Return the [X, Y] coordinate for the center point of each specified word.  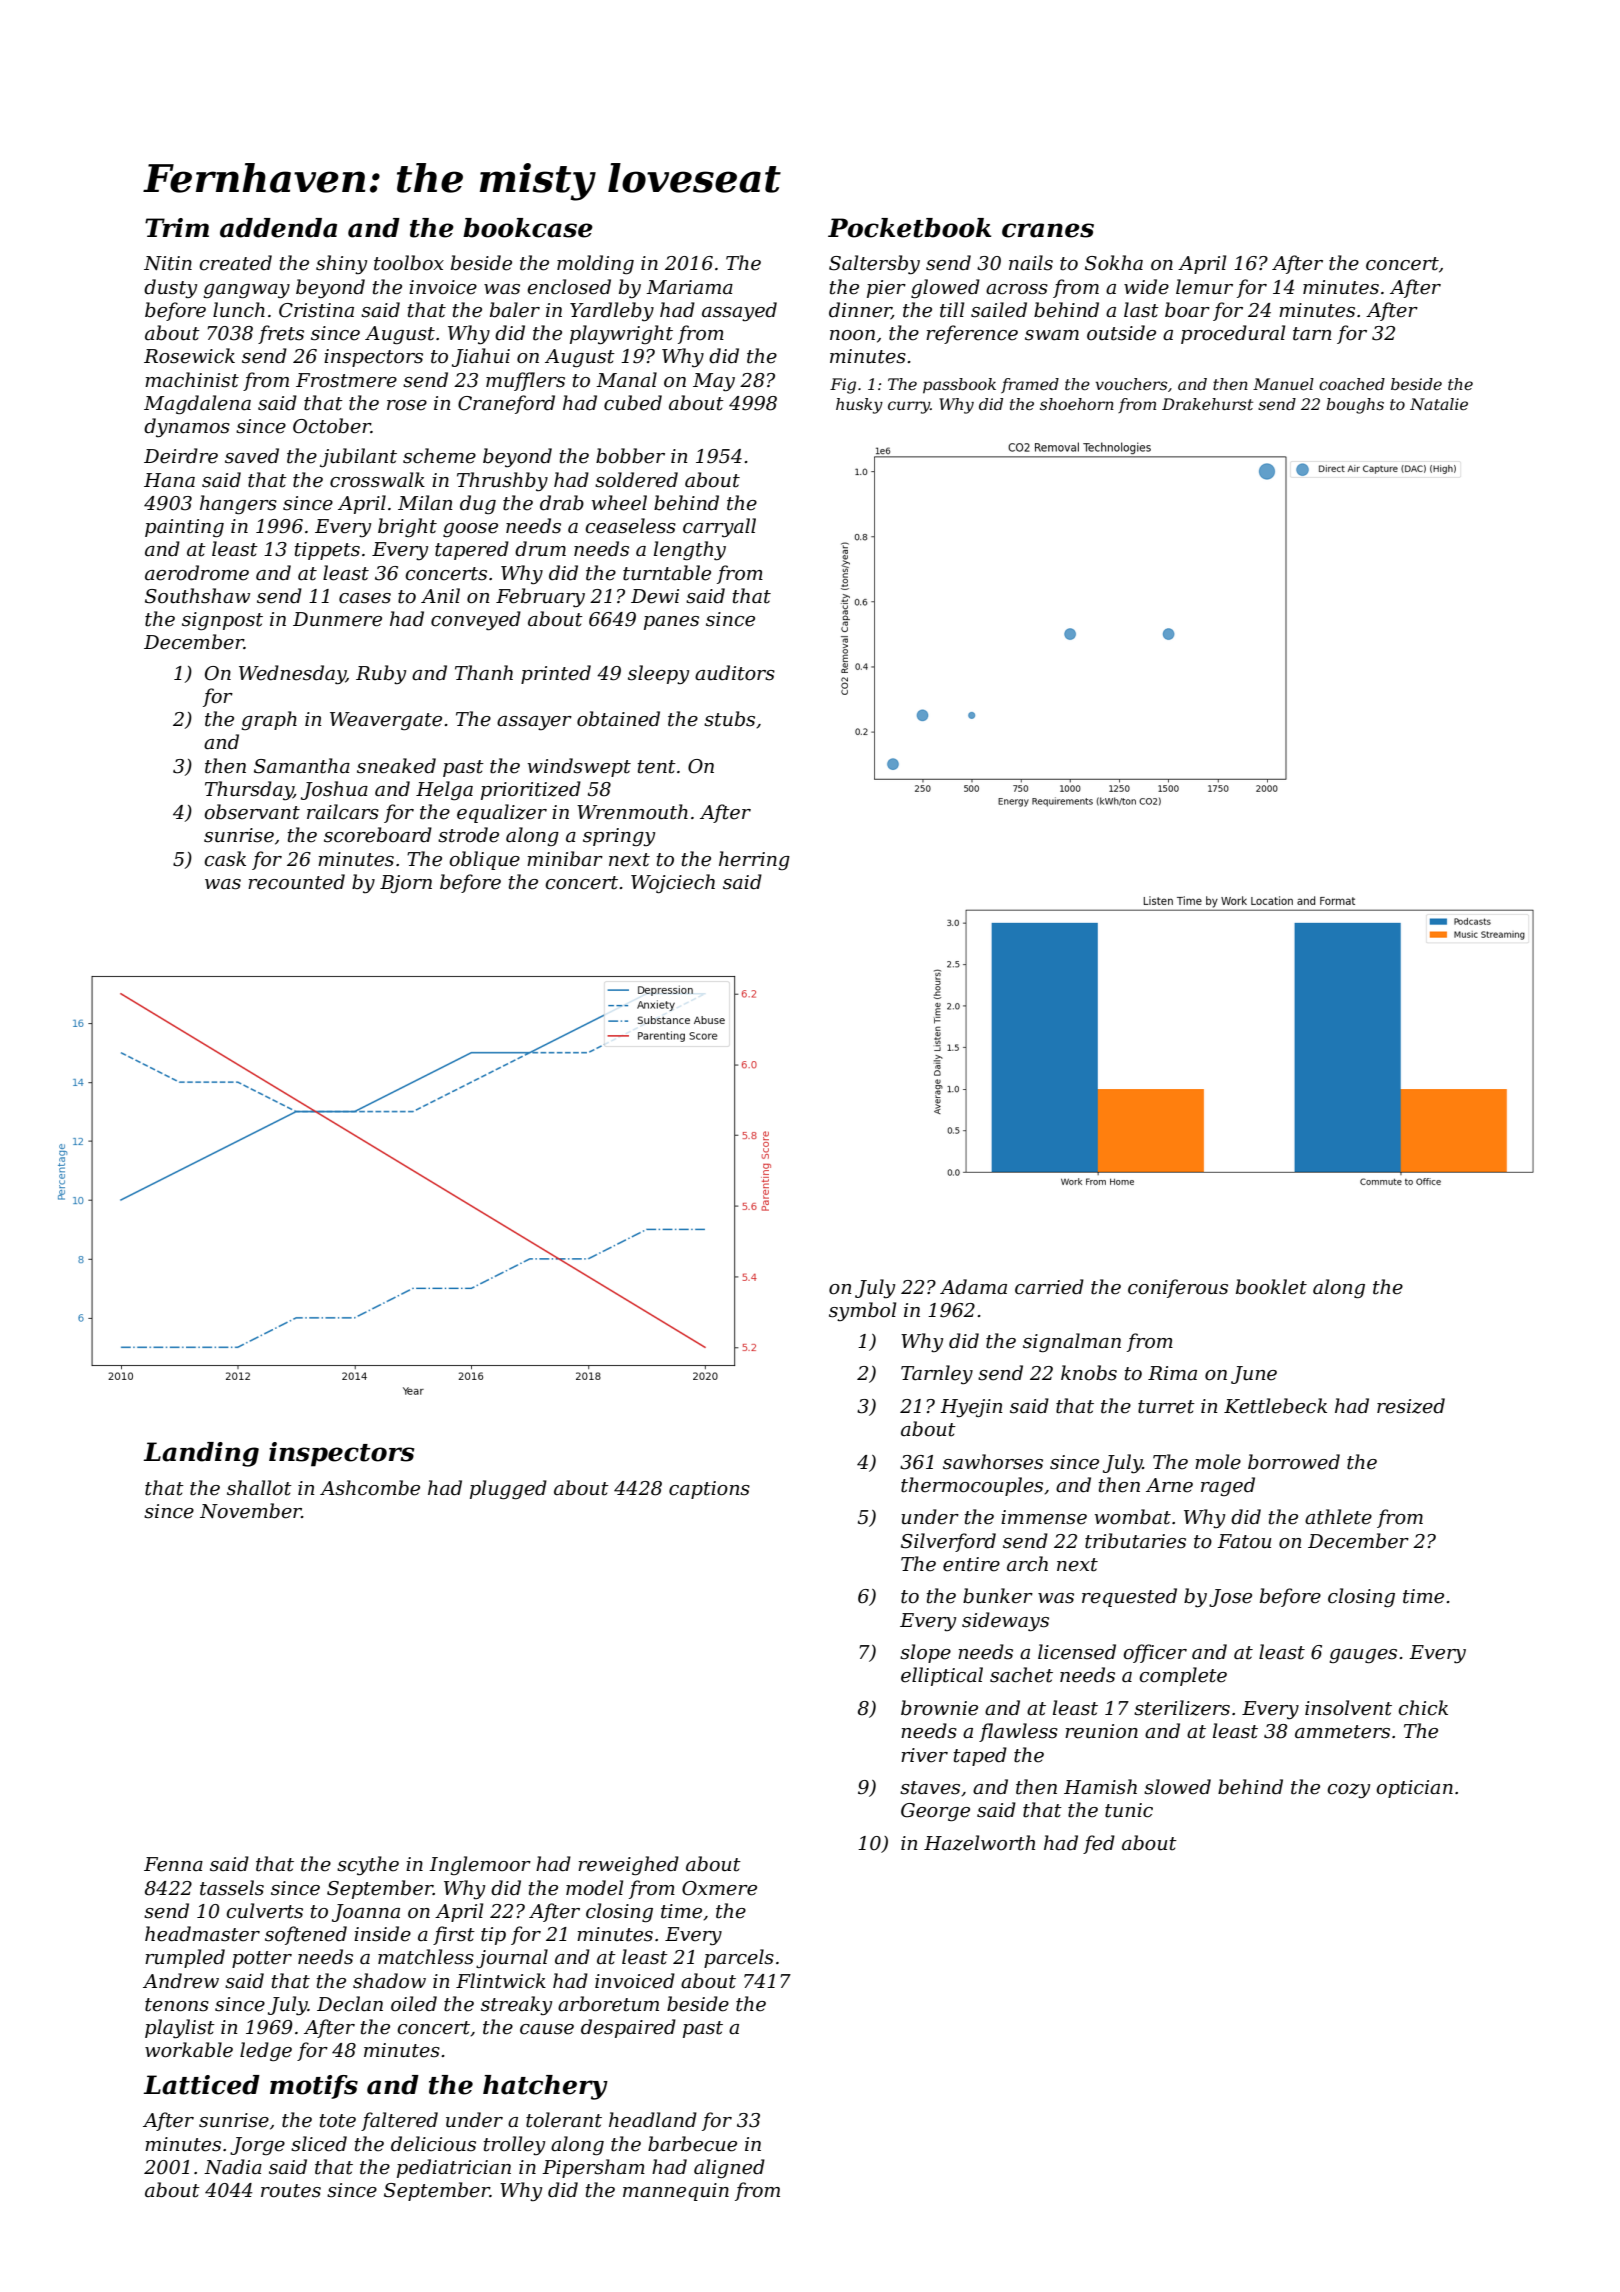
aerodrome [197, 573]
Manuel [1283, 384]
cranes [1048, 230]
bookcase [528, 228]
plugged [508, 1489]
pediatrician [454, 2168]
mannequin [676, 2192]
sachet [1021, 1675]
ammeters [1342, 1732]
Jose [1230, 1598]
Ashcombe [370, 1488]
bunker [998, 1596]
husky [859, 406]
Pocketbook [909, 228]
